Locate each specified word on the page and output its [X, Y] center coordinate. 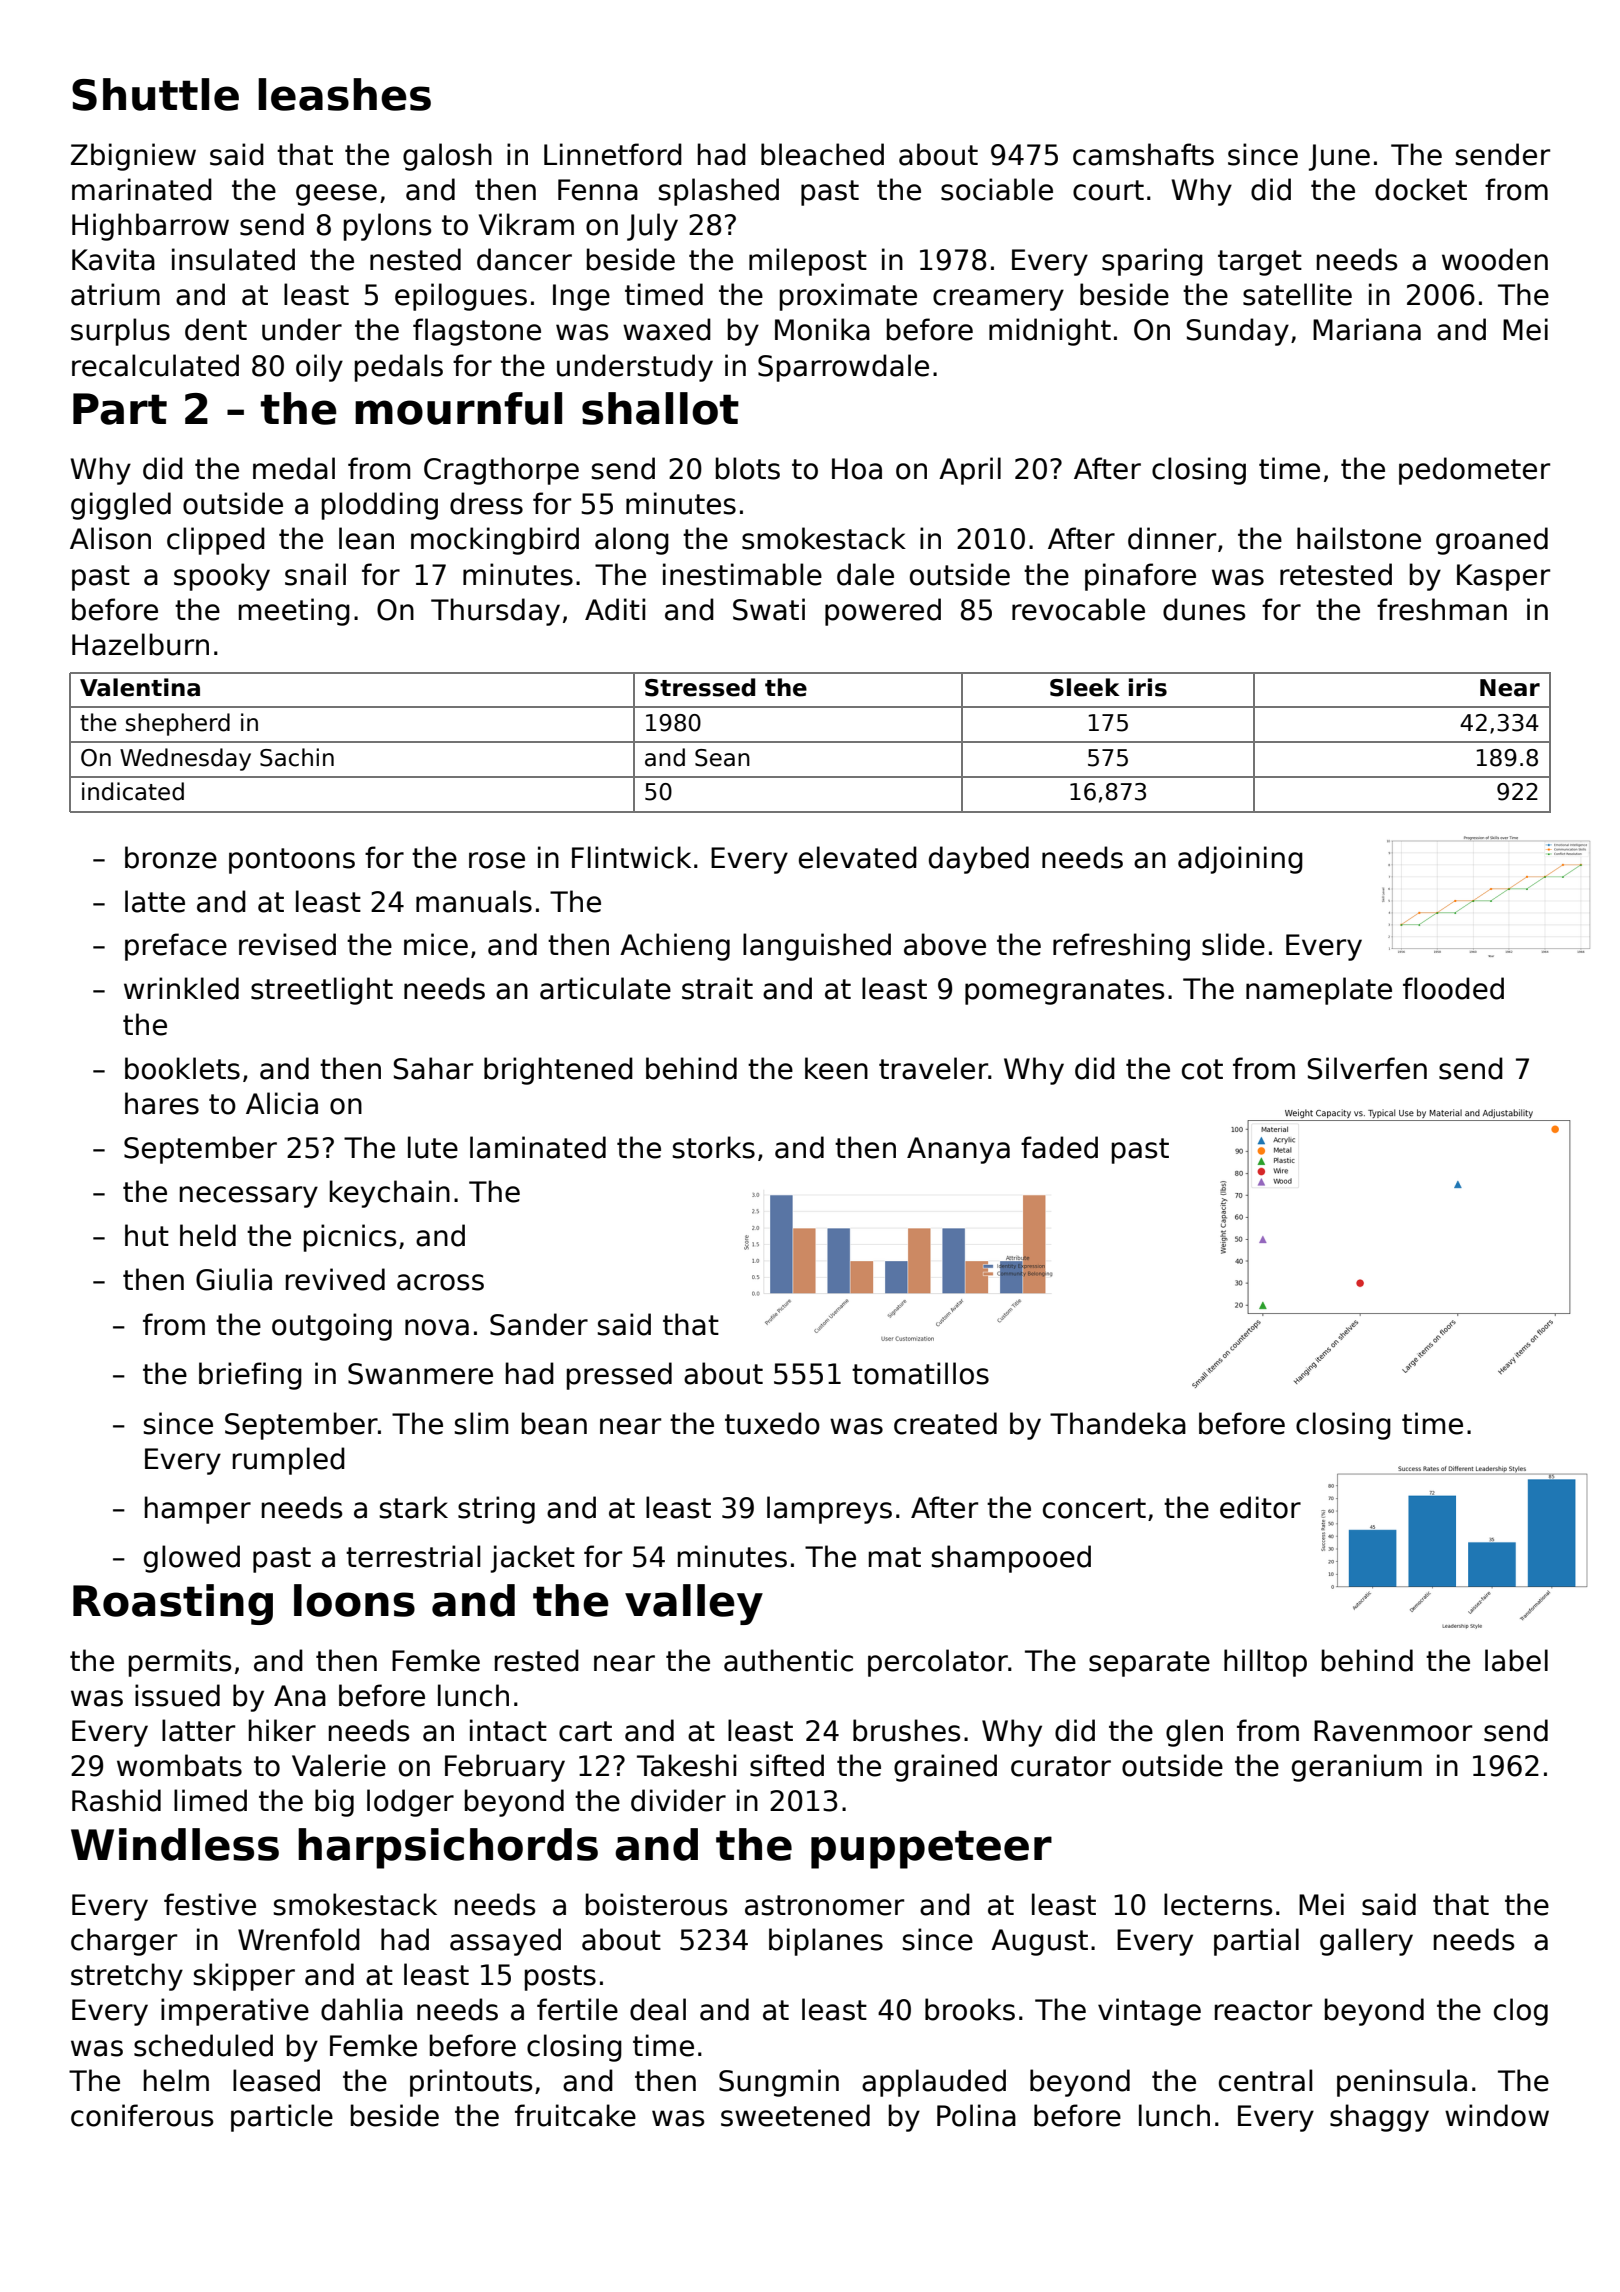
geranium [1357, 1768]
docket [1421, 189]
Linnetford [613, 154]
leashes [344, 94]
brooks [970, 2009]
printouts [471, 2083]
